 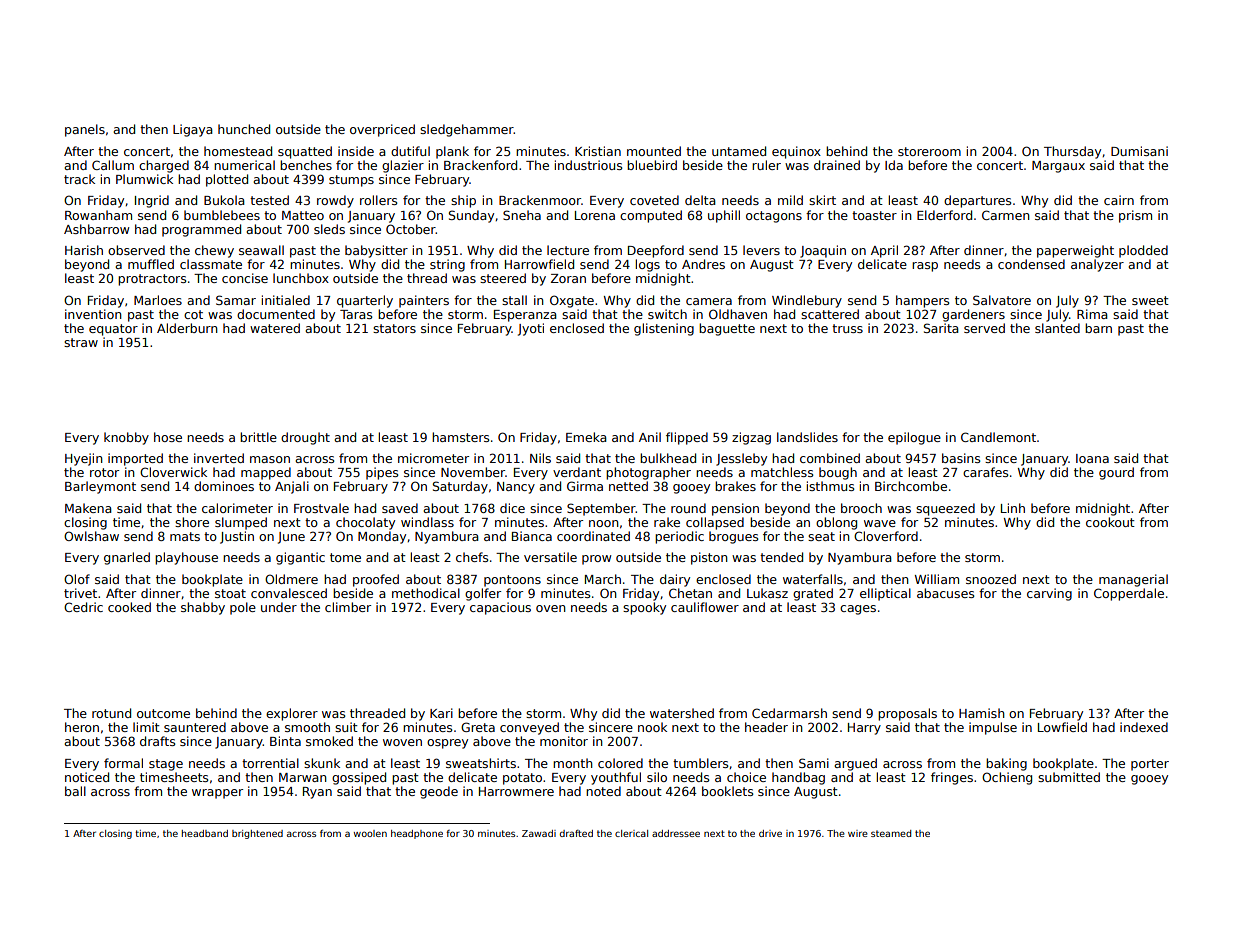 What do you see at coordinates (257, 834) in the screenshot?
I see `brightened` at bounding box center [257, 834].
